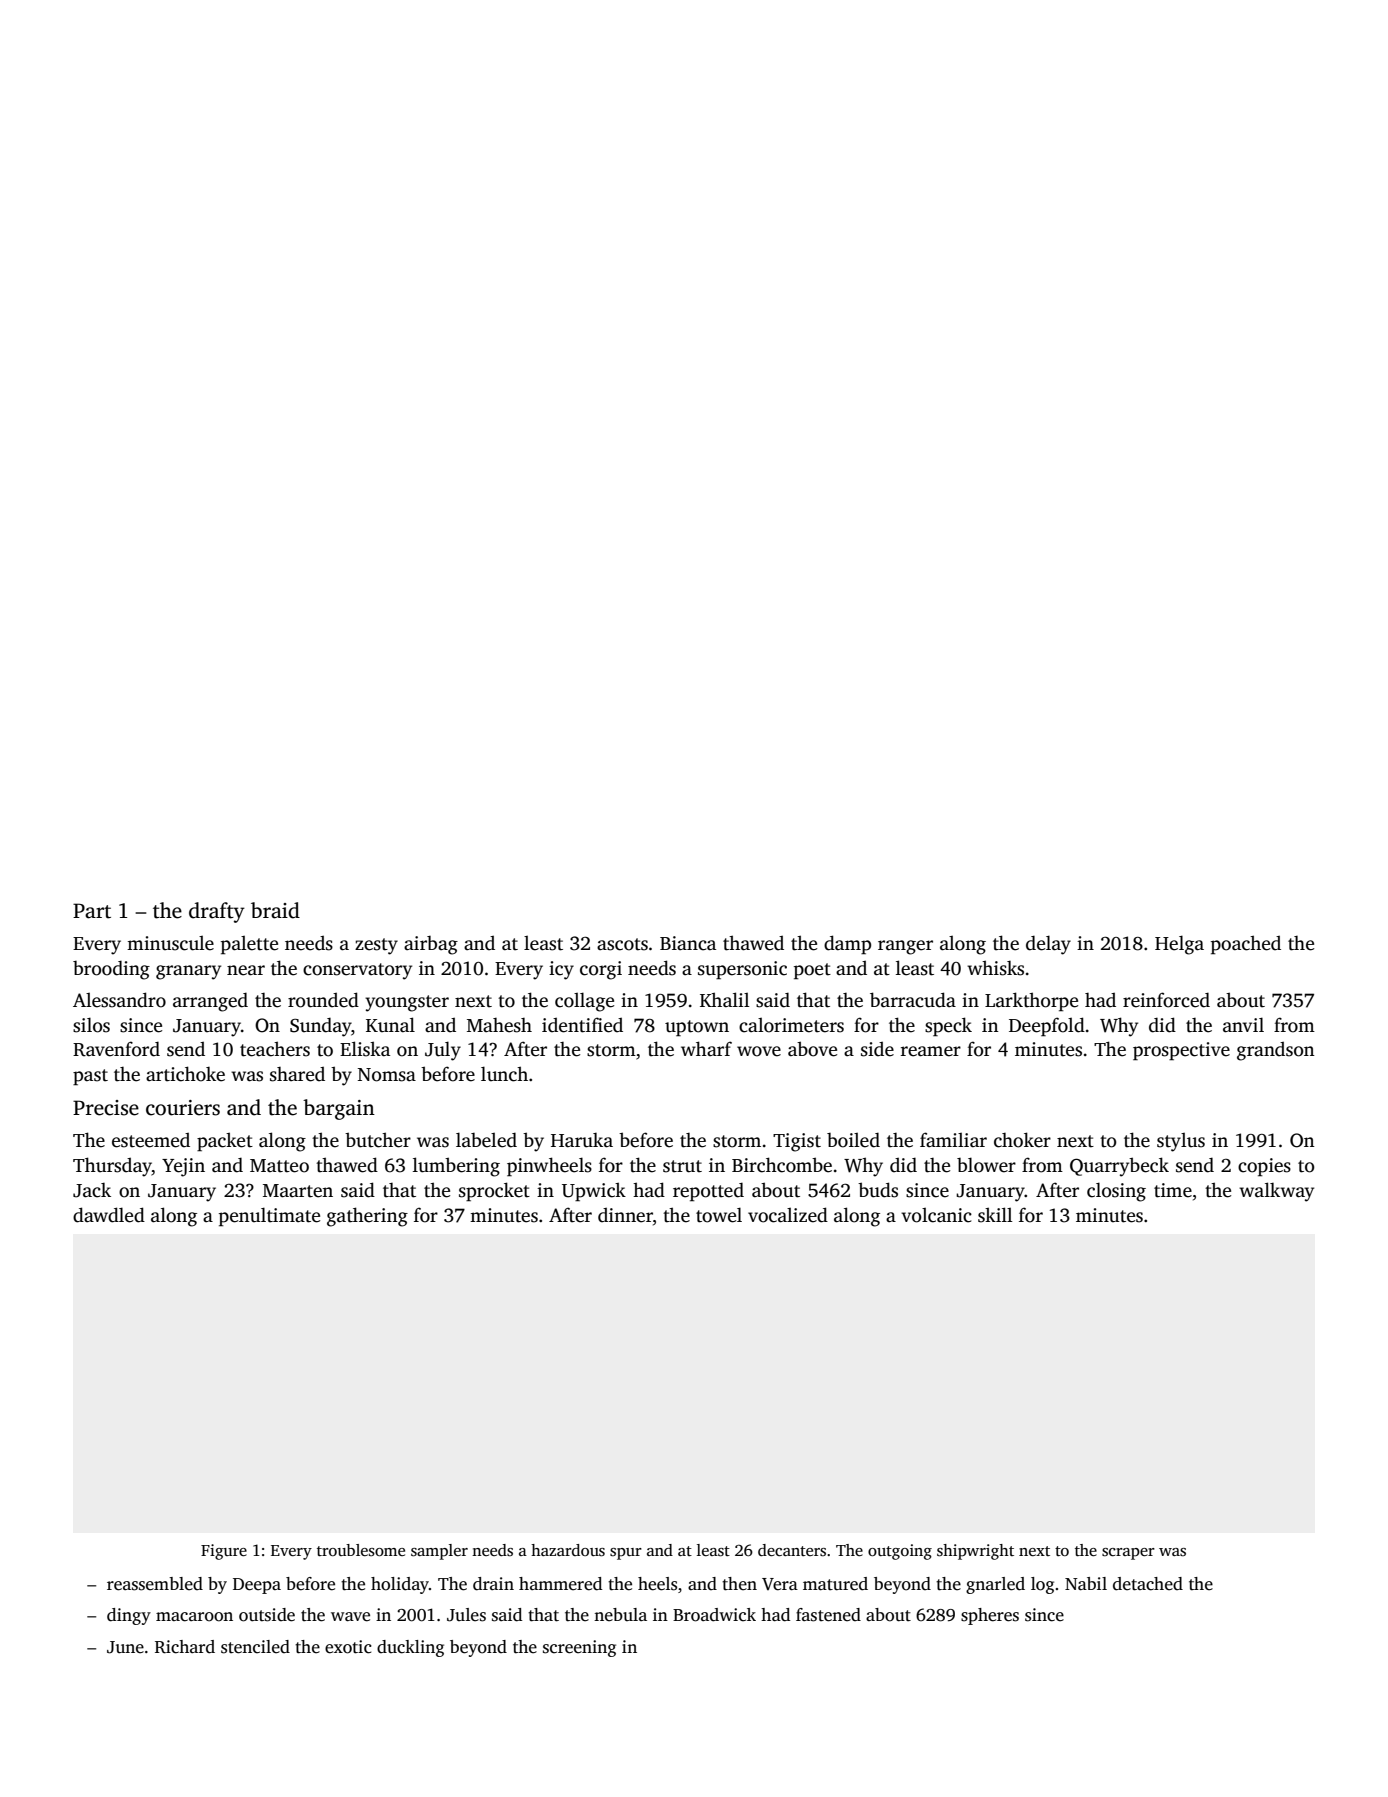 The height and width of the screenshot is (1797, 1388). I want to click on Helga, so click(1179, 945).
